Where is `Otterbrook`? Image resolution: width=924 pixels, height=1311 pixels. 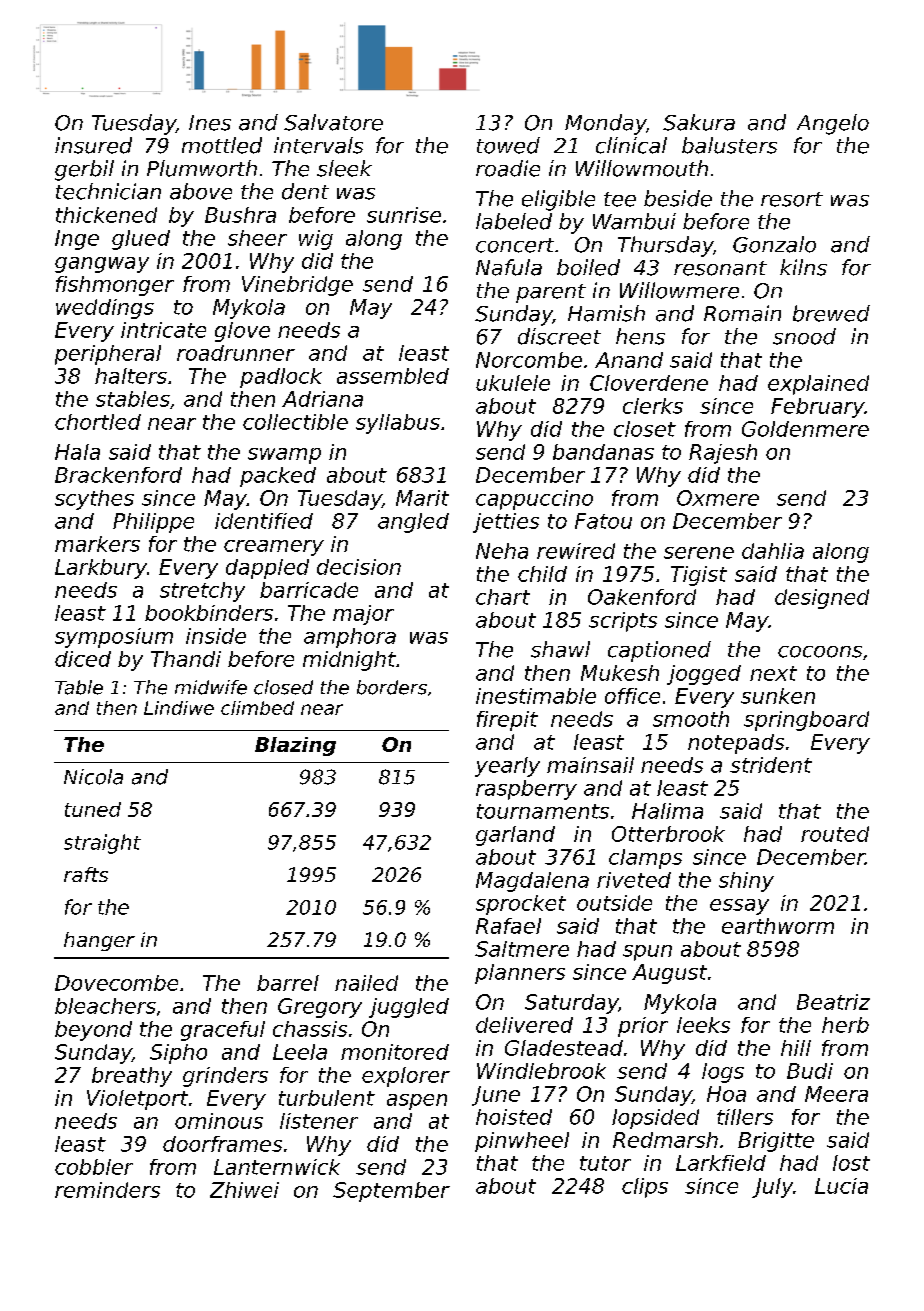
Otterbrook is located at coordinates (668, 834).
